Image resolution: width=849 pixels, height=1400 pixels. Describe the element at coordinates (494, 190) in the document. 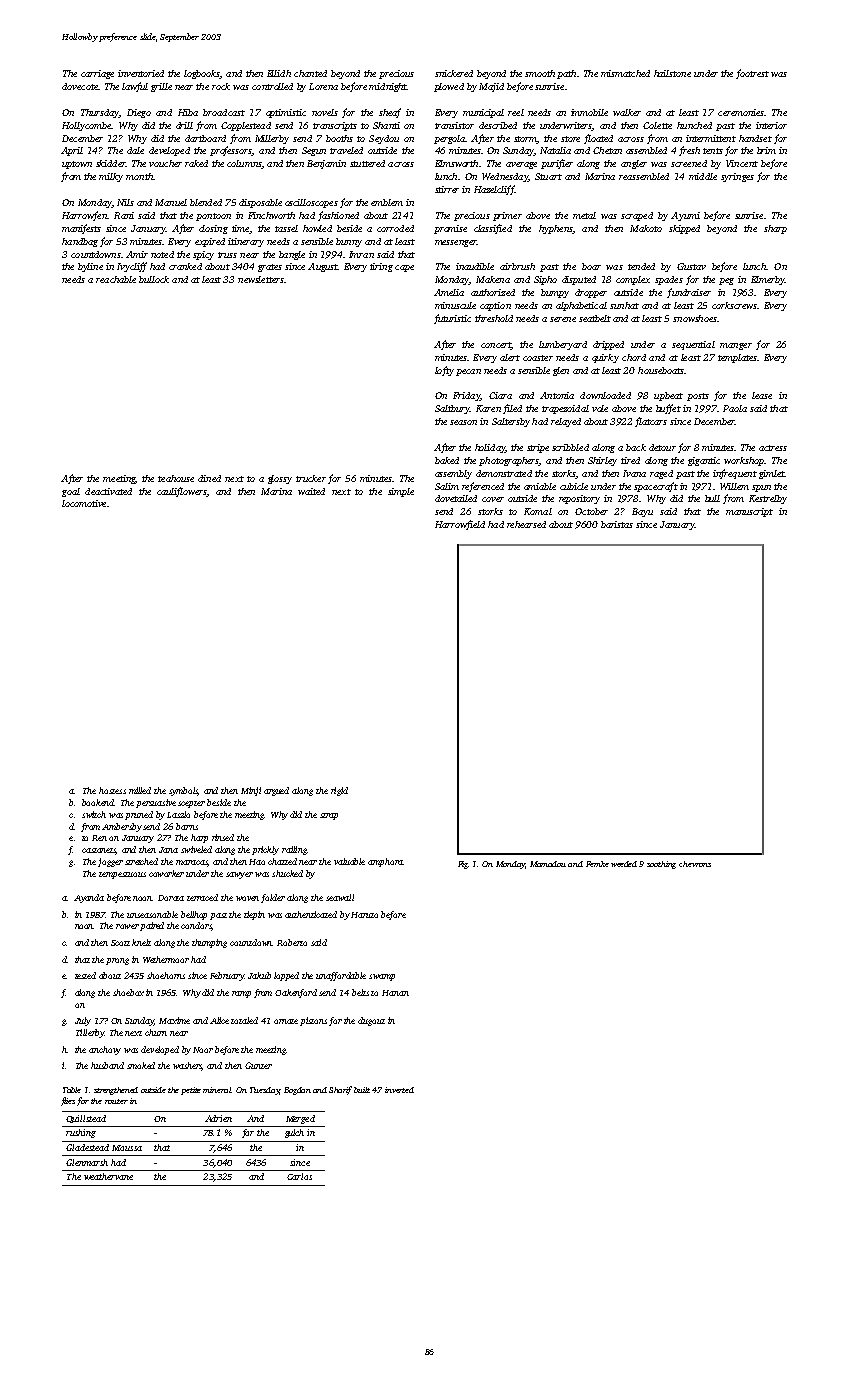

I see `Hazelcliff` at that location.
